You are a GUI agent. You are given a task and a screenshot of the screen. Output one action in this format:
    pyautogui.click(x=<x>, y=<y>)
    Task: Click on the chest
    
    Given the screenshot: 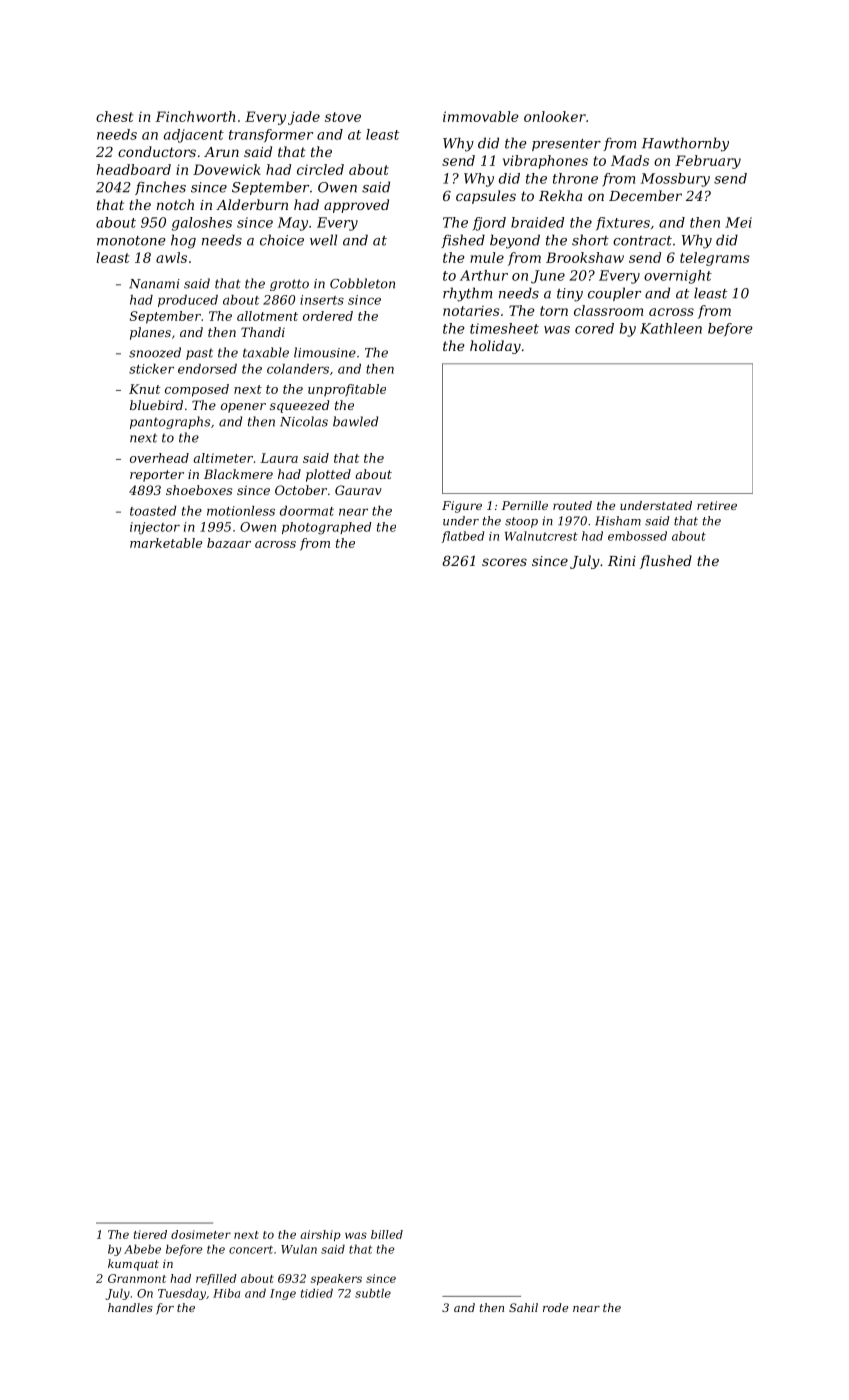 What is the action you would take?
    pyautogui.click(x=114, y=116)
